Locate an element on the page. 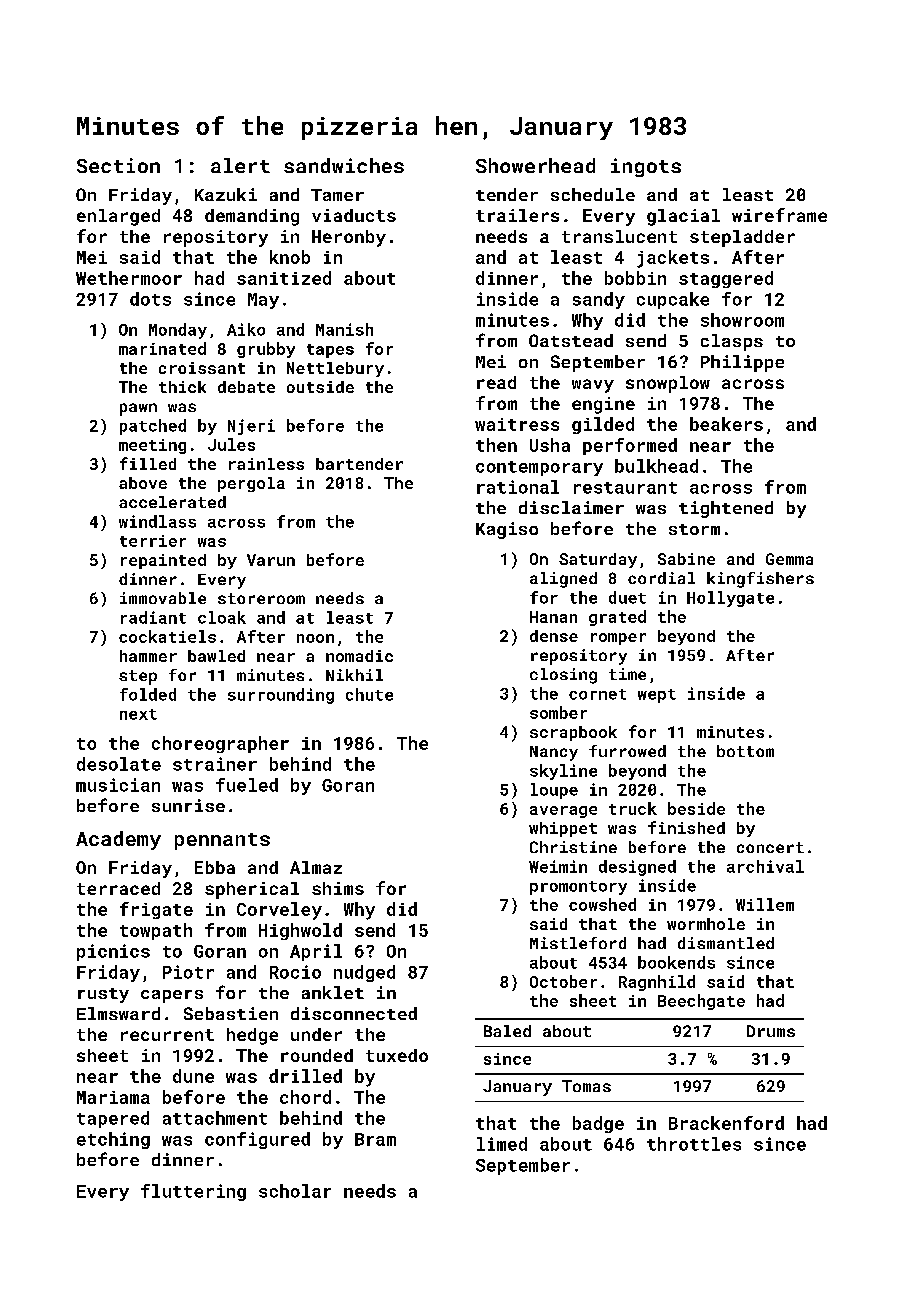 The width and height of the page is (908, 1316). restaurant is located at coordinates (625, 488).
